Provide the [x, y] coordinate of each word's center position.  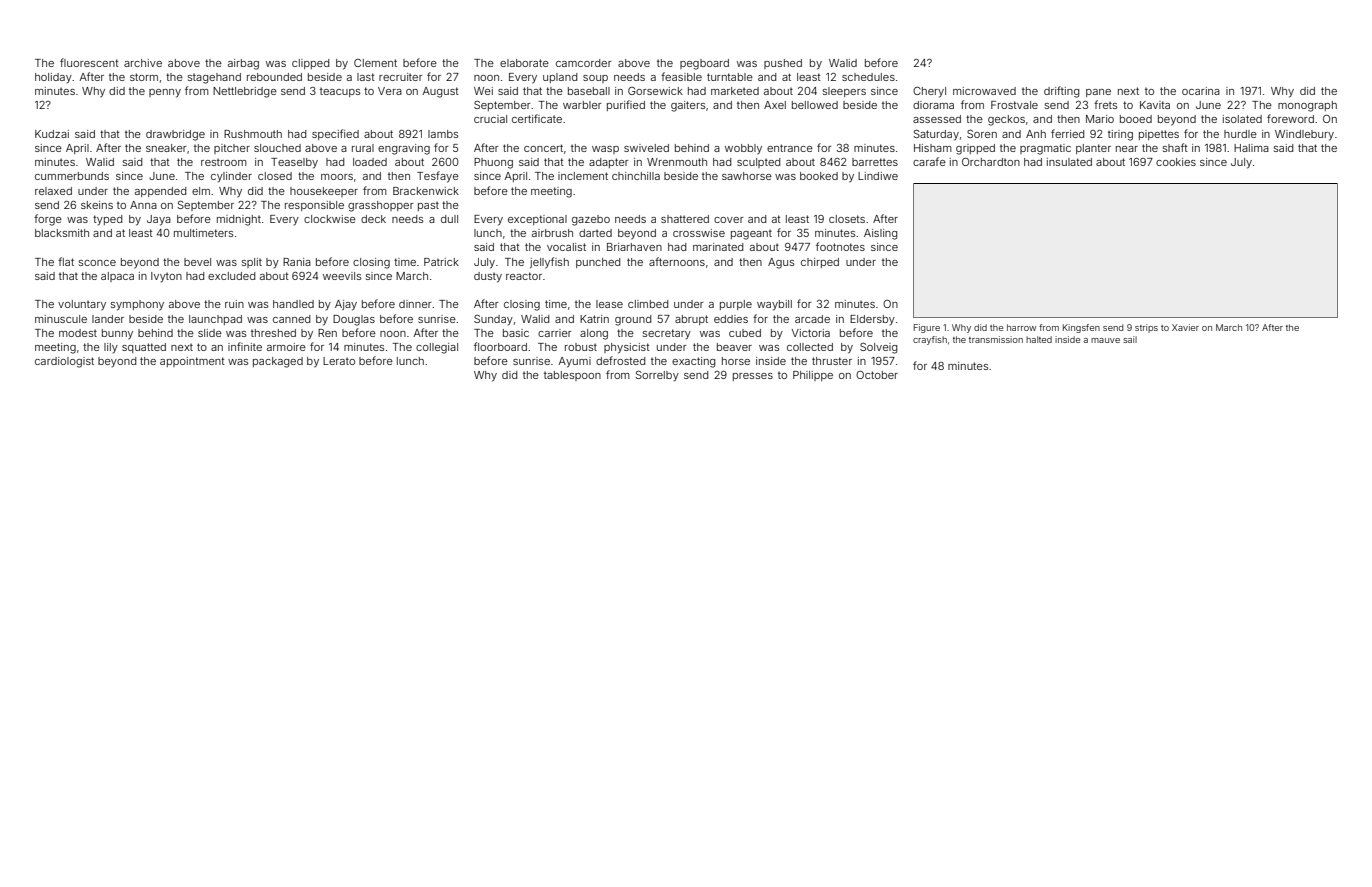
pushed [783, 64]
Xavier [1185, 327]
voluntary [82, 305]
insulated [1069, 162]
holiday [53, 78]
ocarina [1201, 91]
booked [819, 176]
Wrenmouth [677, 162]
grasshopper [381, 206]
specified [335, 134]
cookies [1176, 162]
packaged [278, 362]
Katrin [594, 319]
